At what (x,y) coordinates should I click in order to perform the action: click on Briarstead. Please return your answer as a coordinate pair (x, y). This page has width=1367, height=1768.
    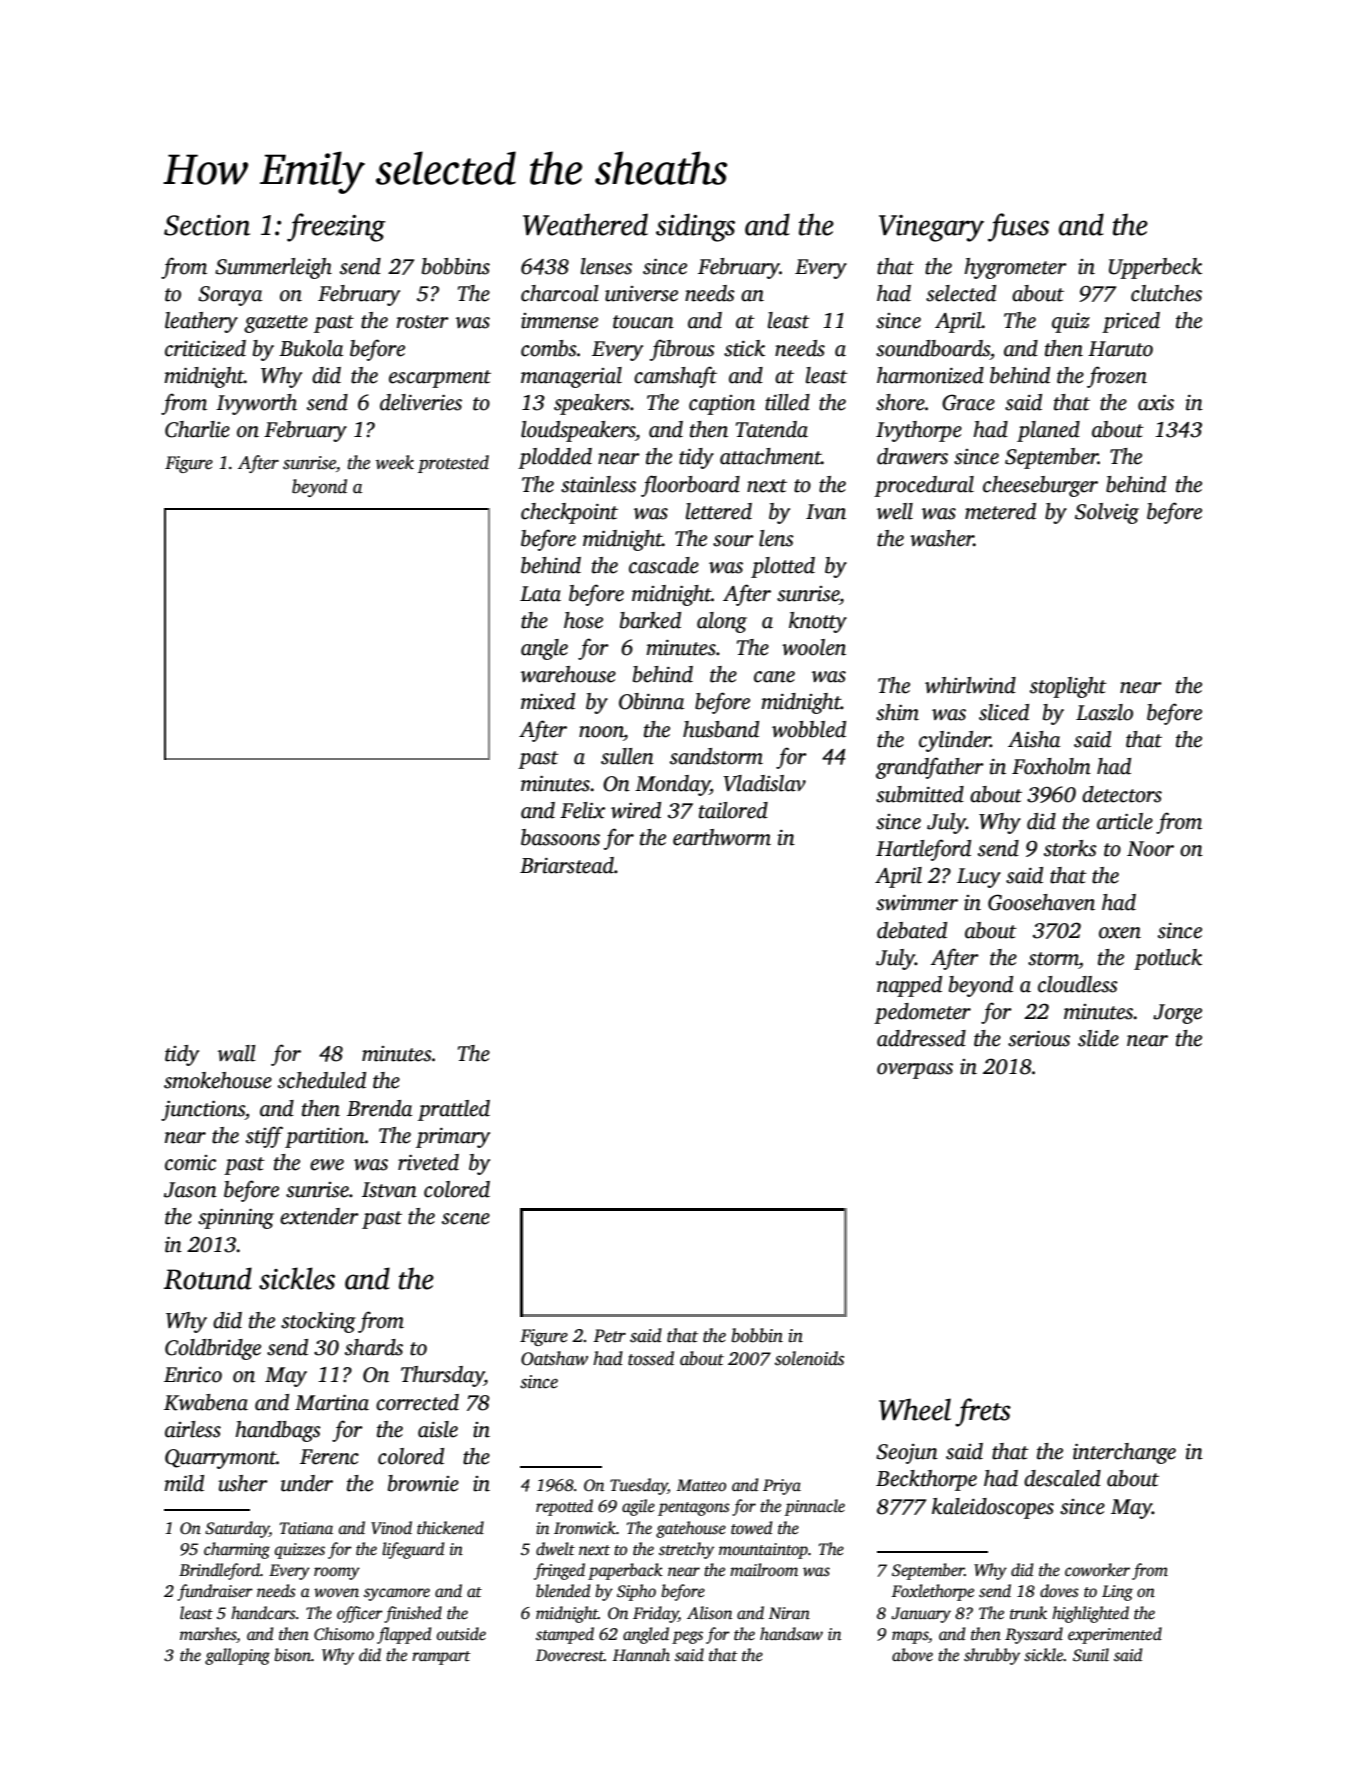
    Looking at the image, I should click on (567, 865).
